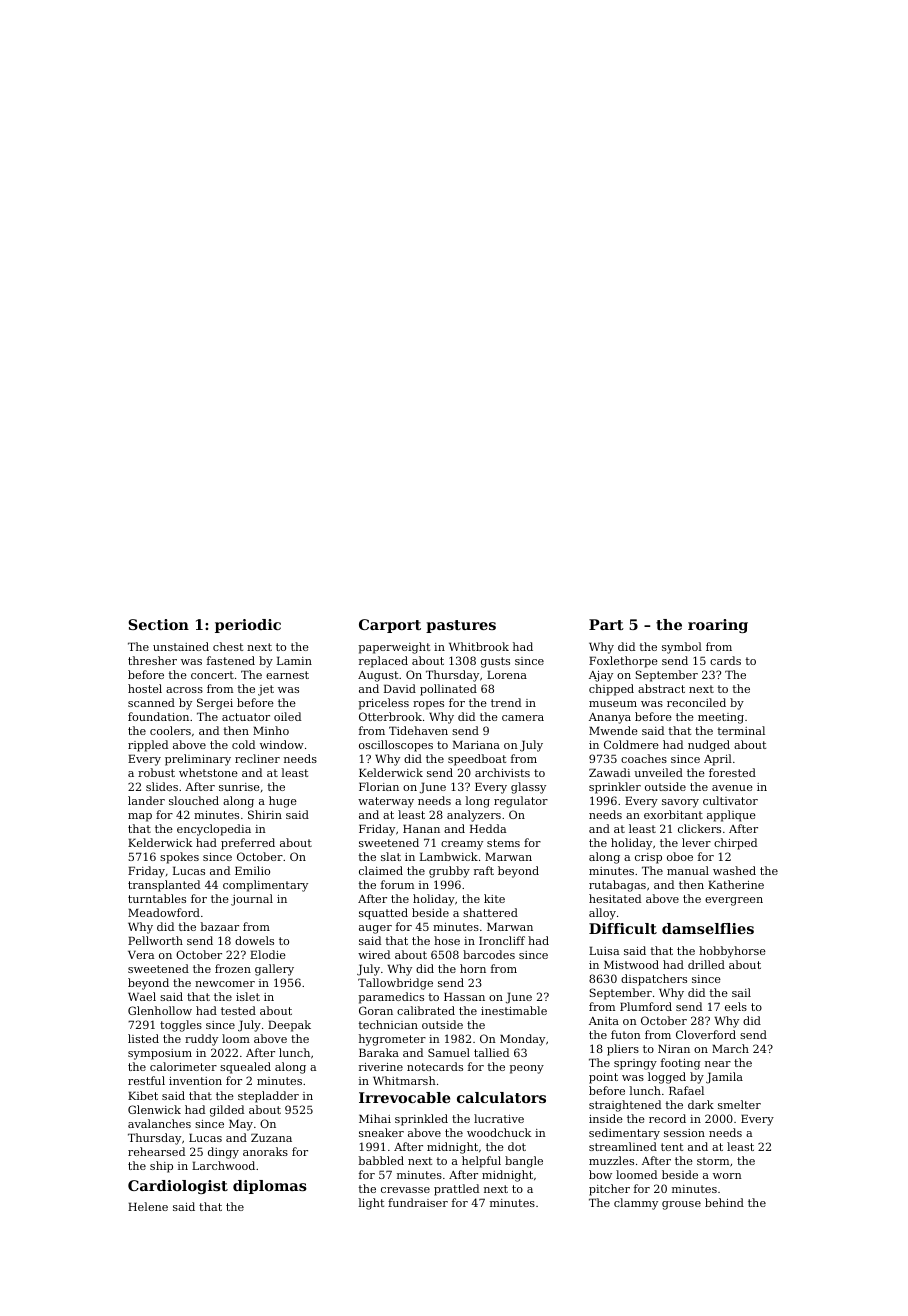  What do you see at coordinates (617, 886) in the screenshot?
I see `rutabagas` at bounding box center [617, 886].
